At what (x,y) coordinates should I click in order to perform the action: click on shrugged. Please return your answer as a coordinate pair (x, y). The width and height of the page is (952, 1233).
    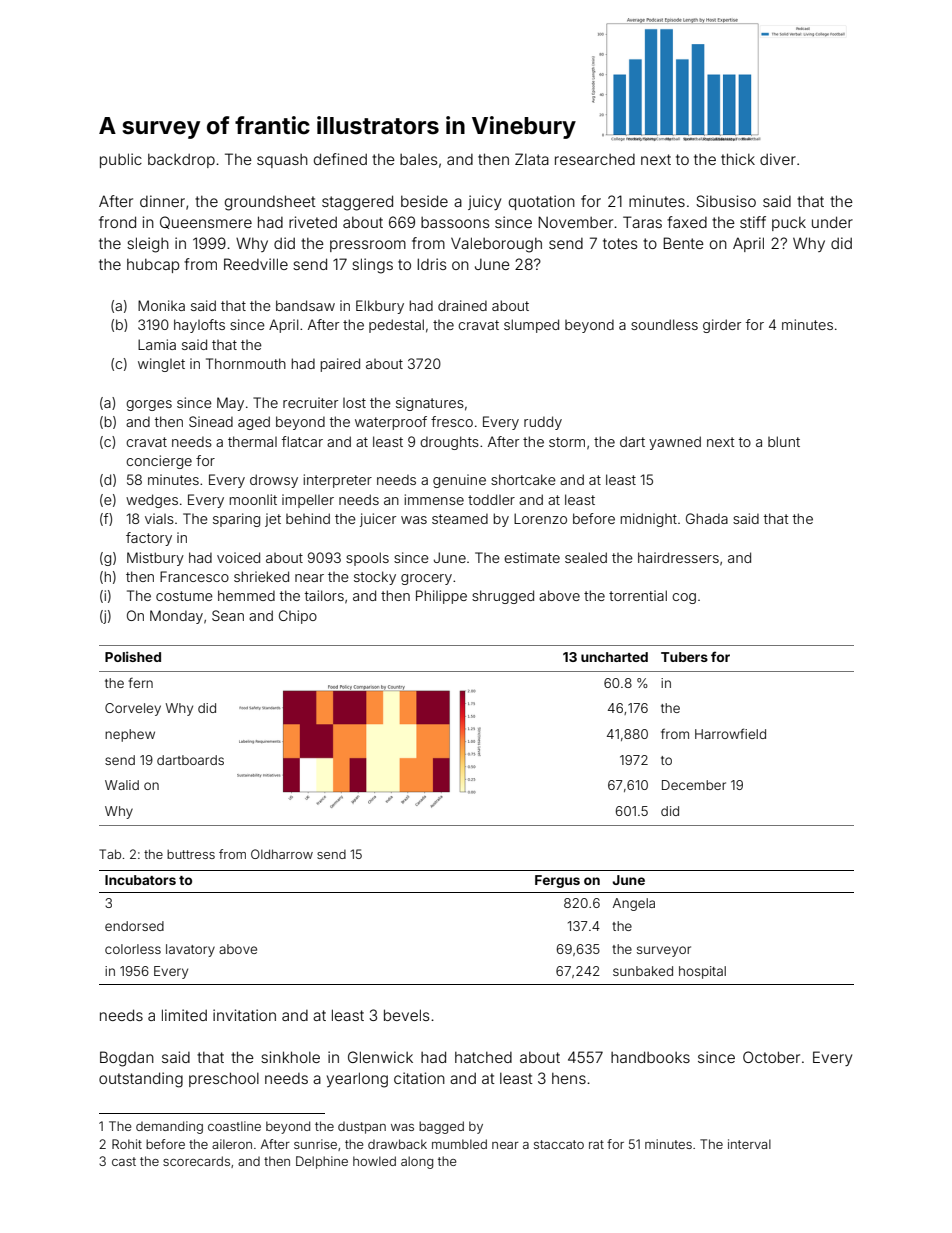
    Looking at the image, I should click on (503, 597).
